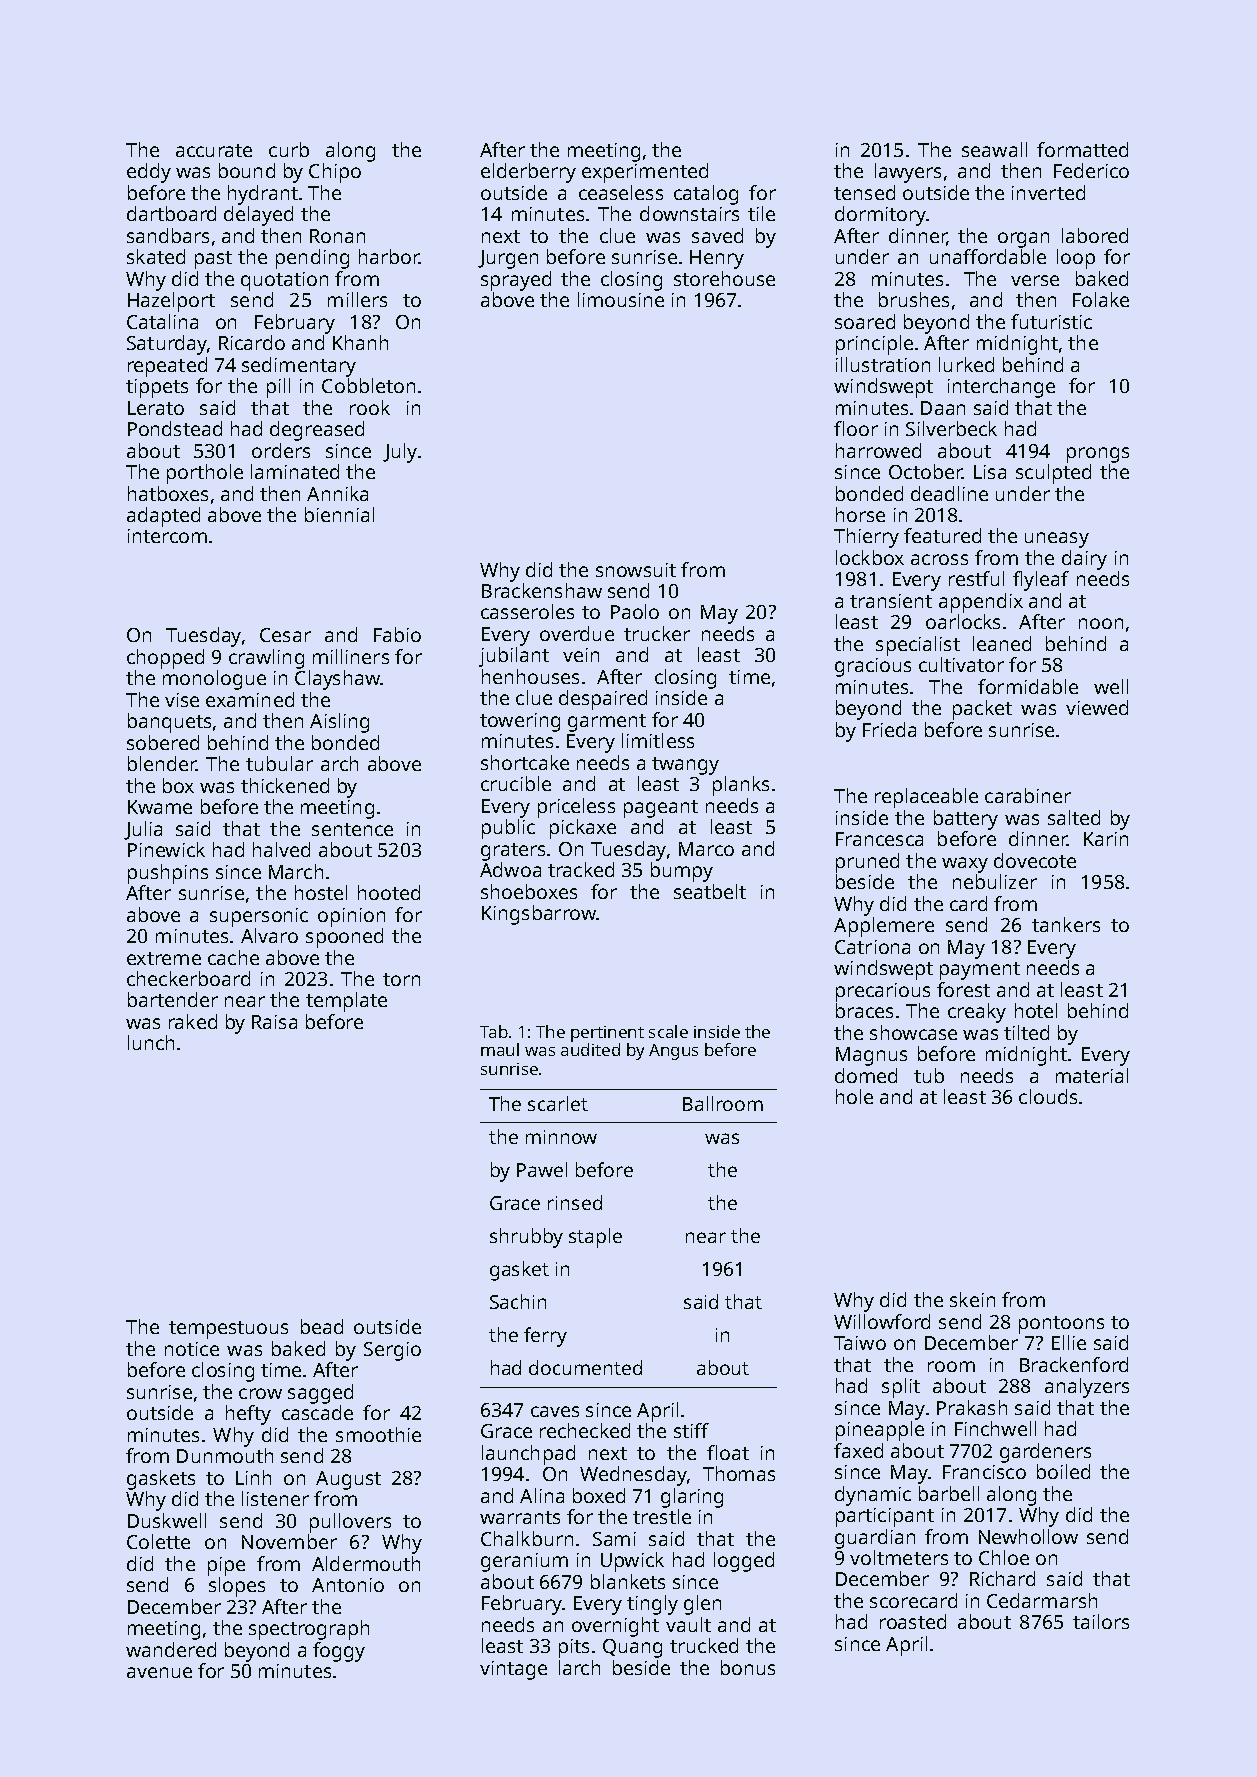  What do you see at coordinates (167, 536) in the page?
I see `intercom` at bounding box center [167, 536].
